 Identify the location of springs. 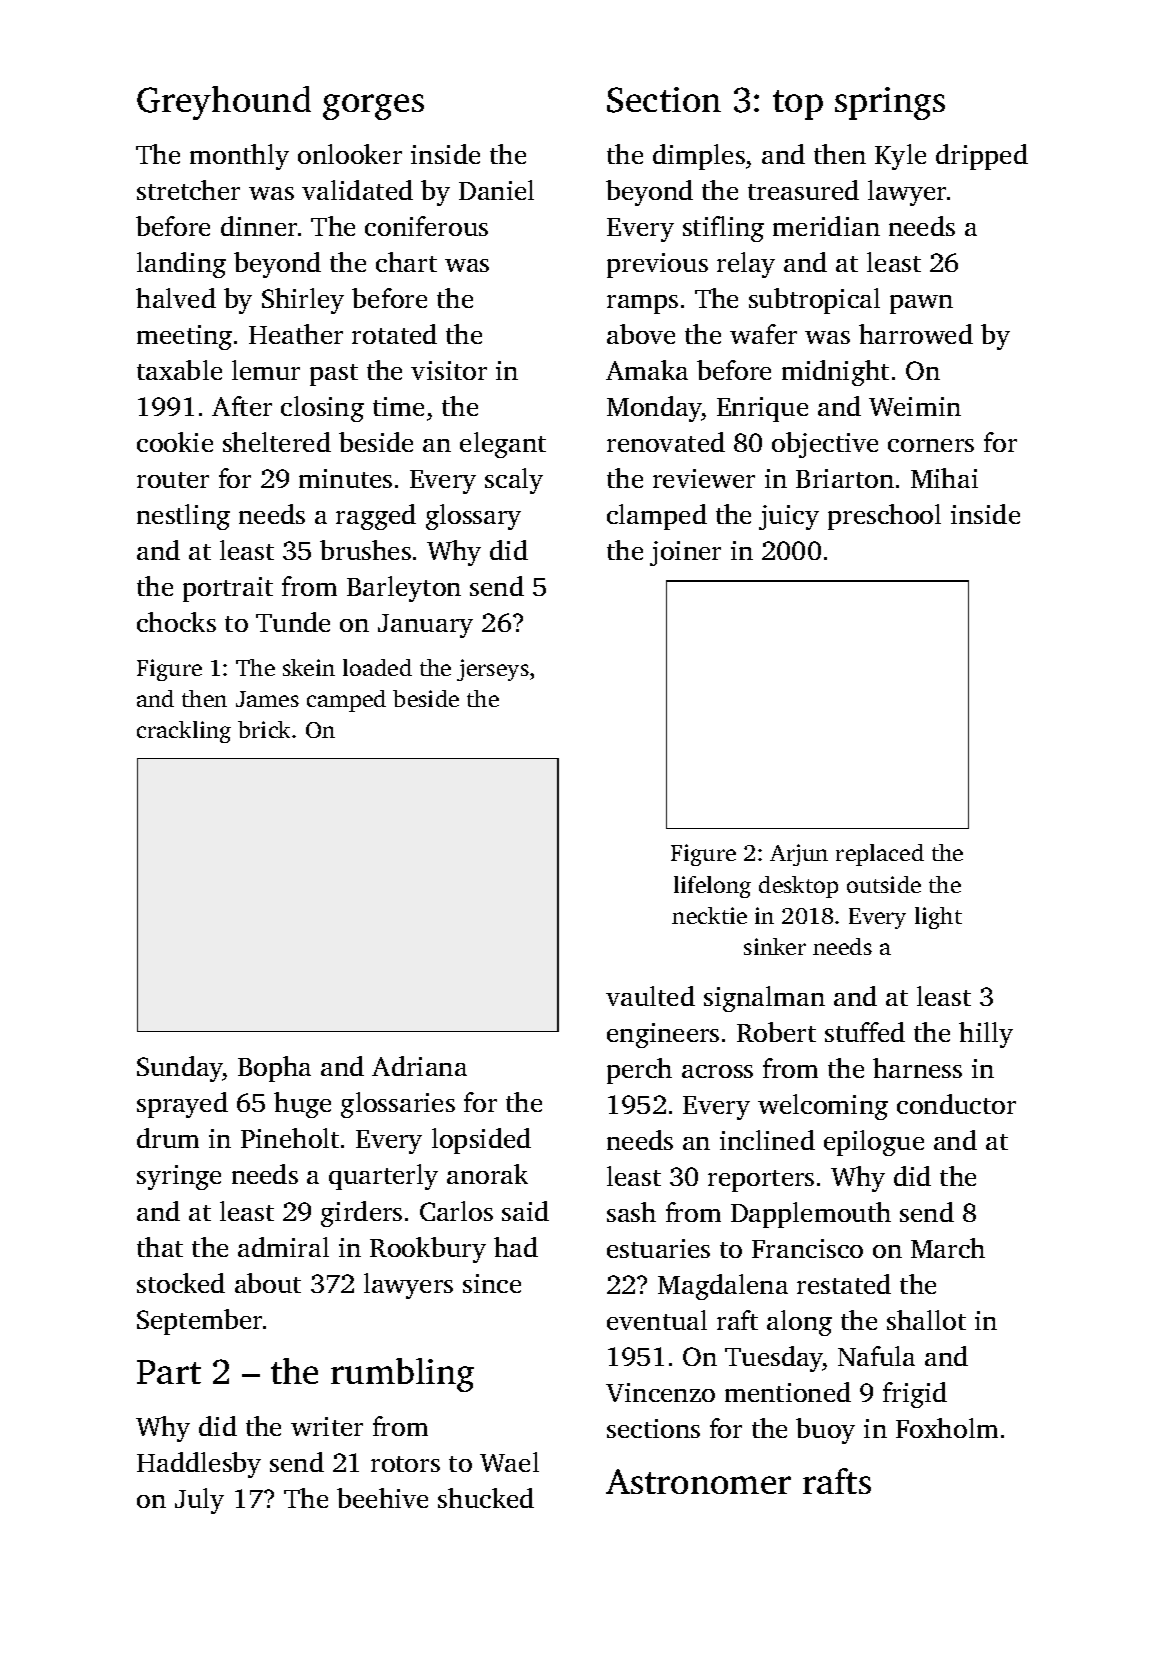
(890, 103).
